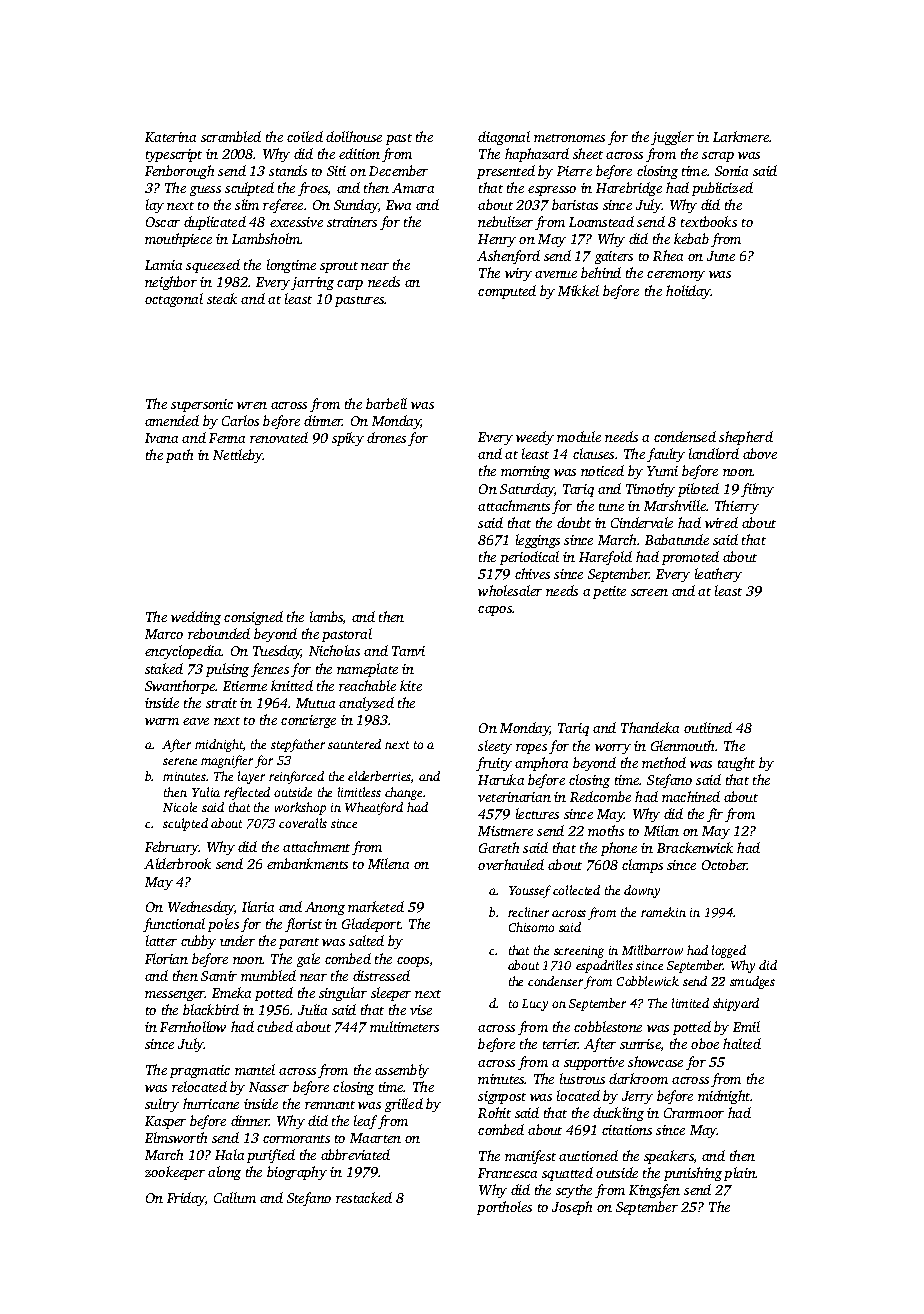 The image size is (924, 1314). Describe the element at coordinates (245, 686) in the image. I see `Etienne` at that location.
